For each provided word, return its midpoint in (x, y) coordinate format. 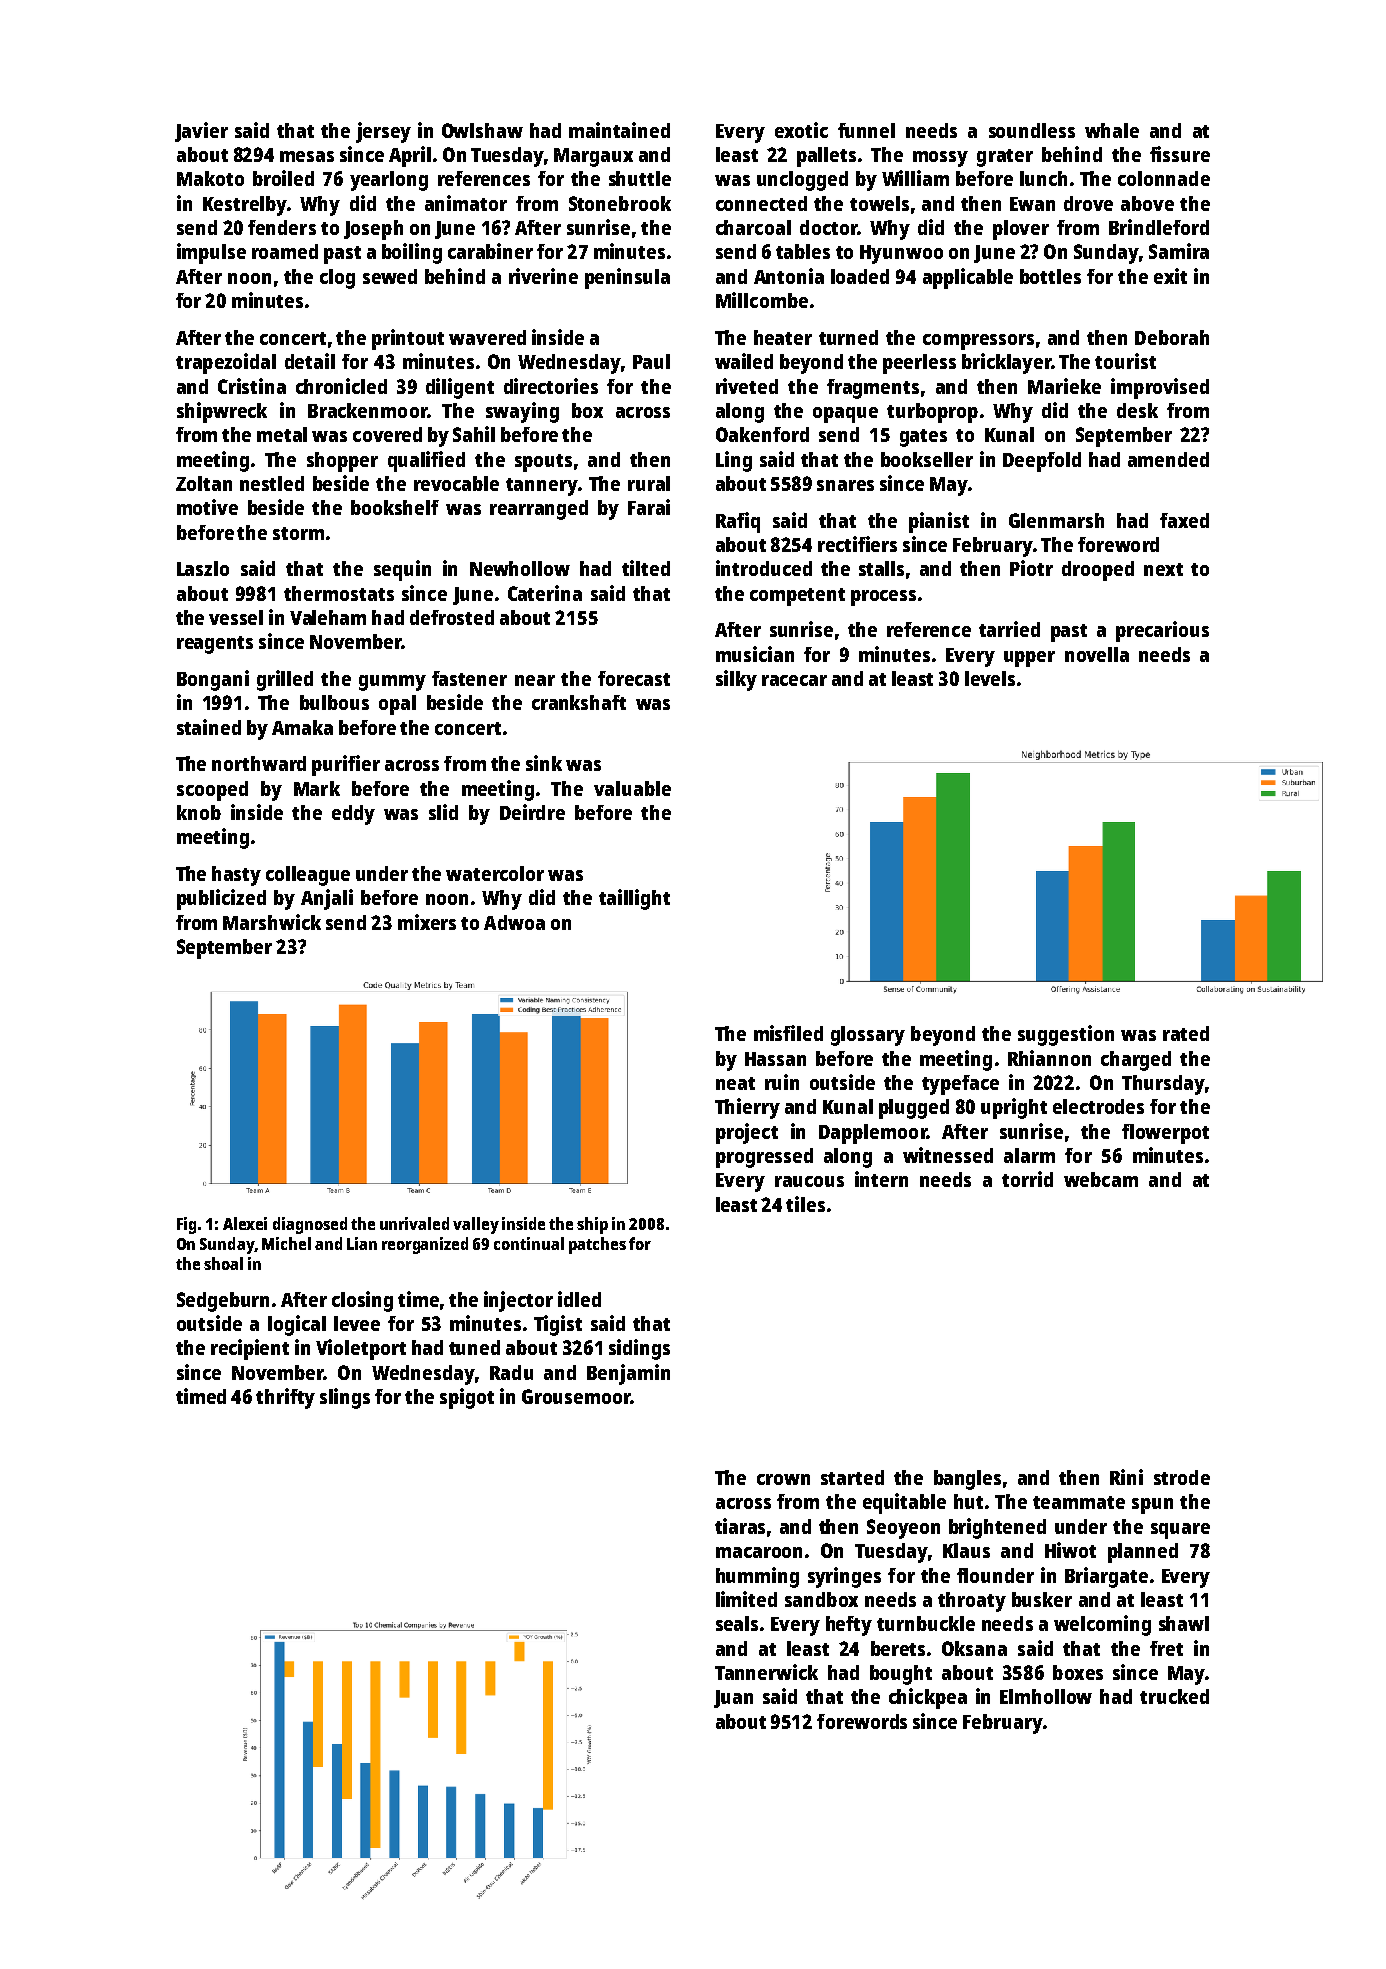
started (852, 1477)
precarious (1162, 631)
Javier (201, 132)
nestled (272, 483)
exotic (801, 130)
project (747, 1133)
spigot (467, 1398)
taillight (634, 899)
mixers (427, 922)
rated (1186, 1033)
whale (1112, 130)
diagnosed (310, 1225)
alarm (1029, 1155)
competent (797, 597)
